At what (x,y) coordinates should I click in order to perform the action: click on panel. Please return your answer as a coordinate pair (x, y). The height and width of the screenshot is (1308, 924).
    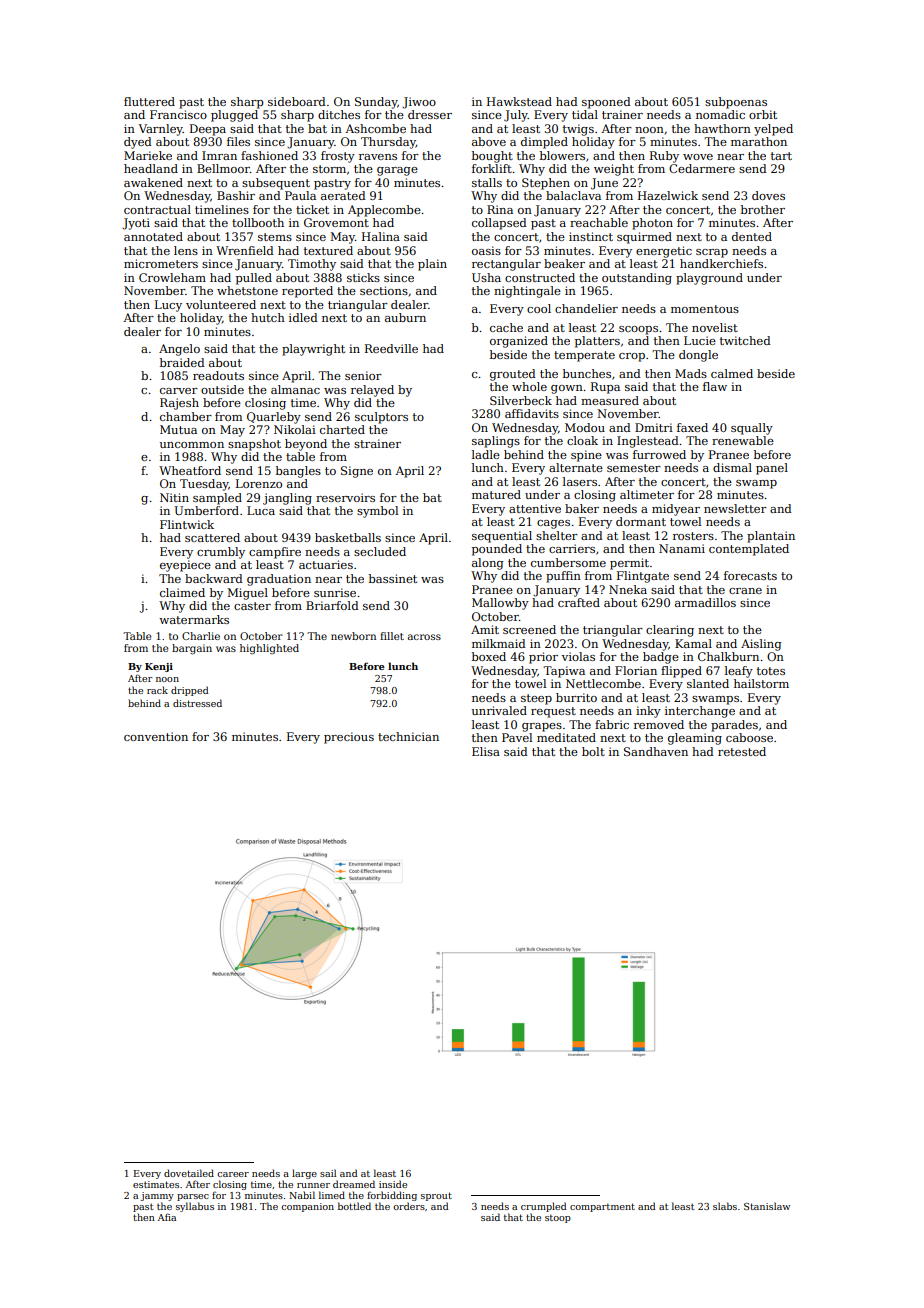
    Looking at the image, I should click on (772, 469).
